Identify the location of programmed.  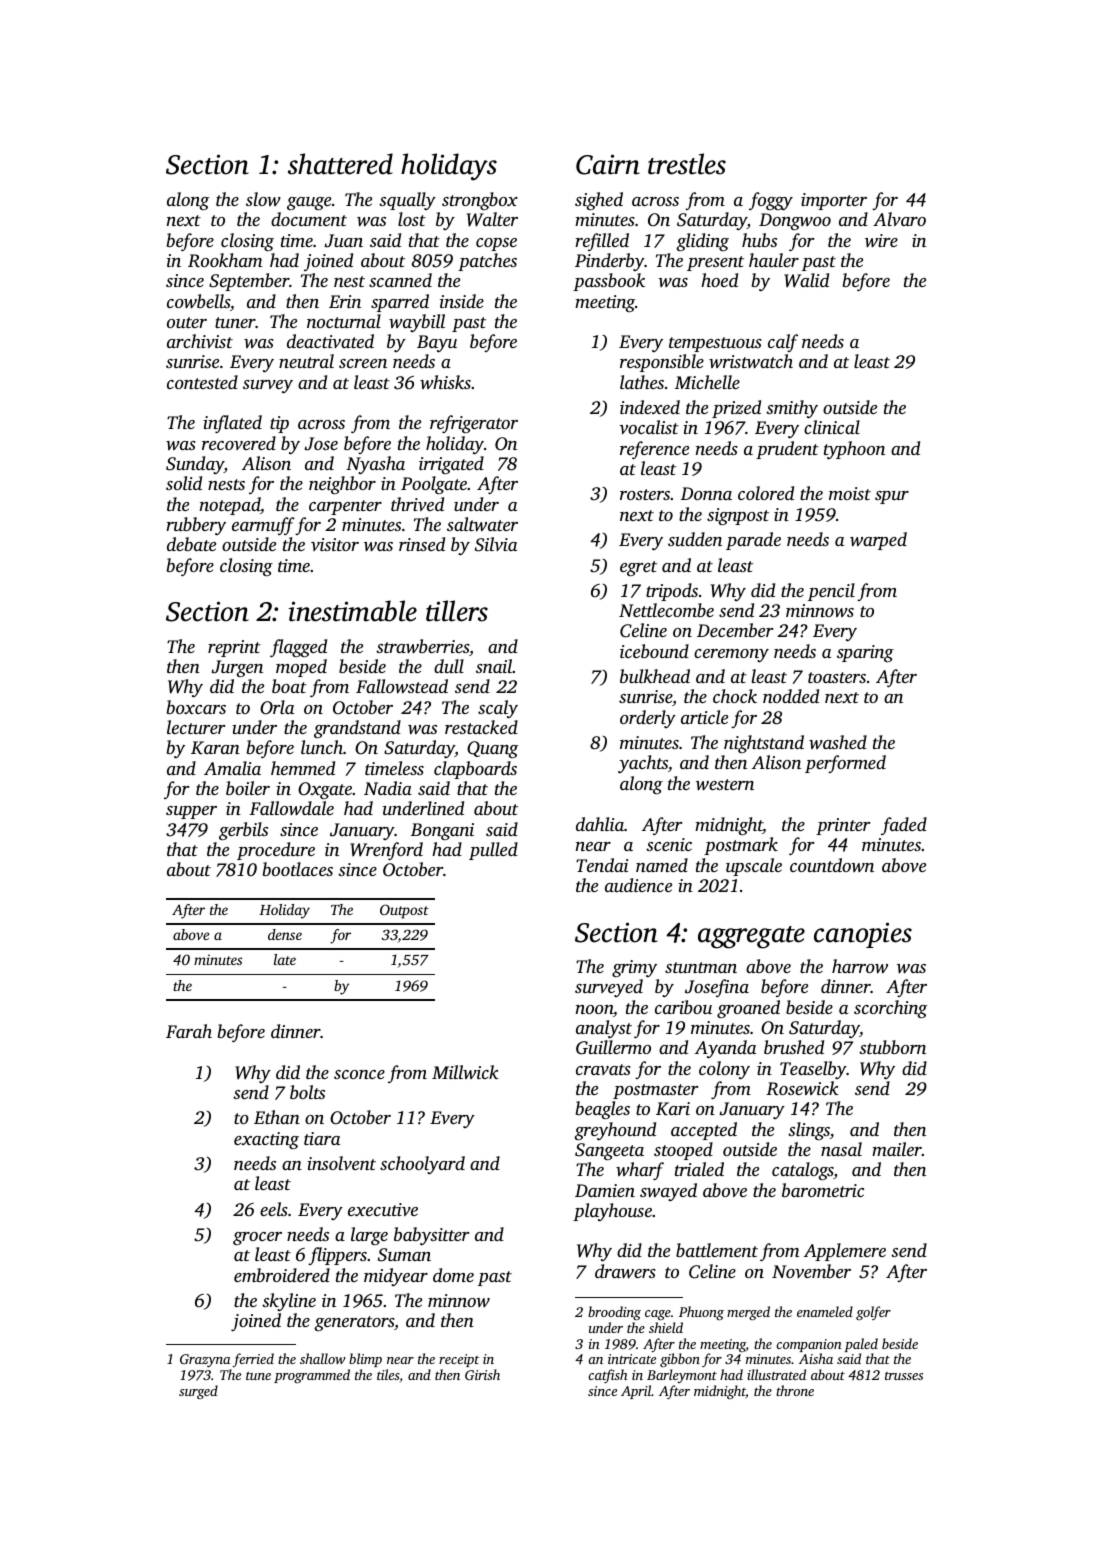
(312, 1376).
